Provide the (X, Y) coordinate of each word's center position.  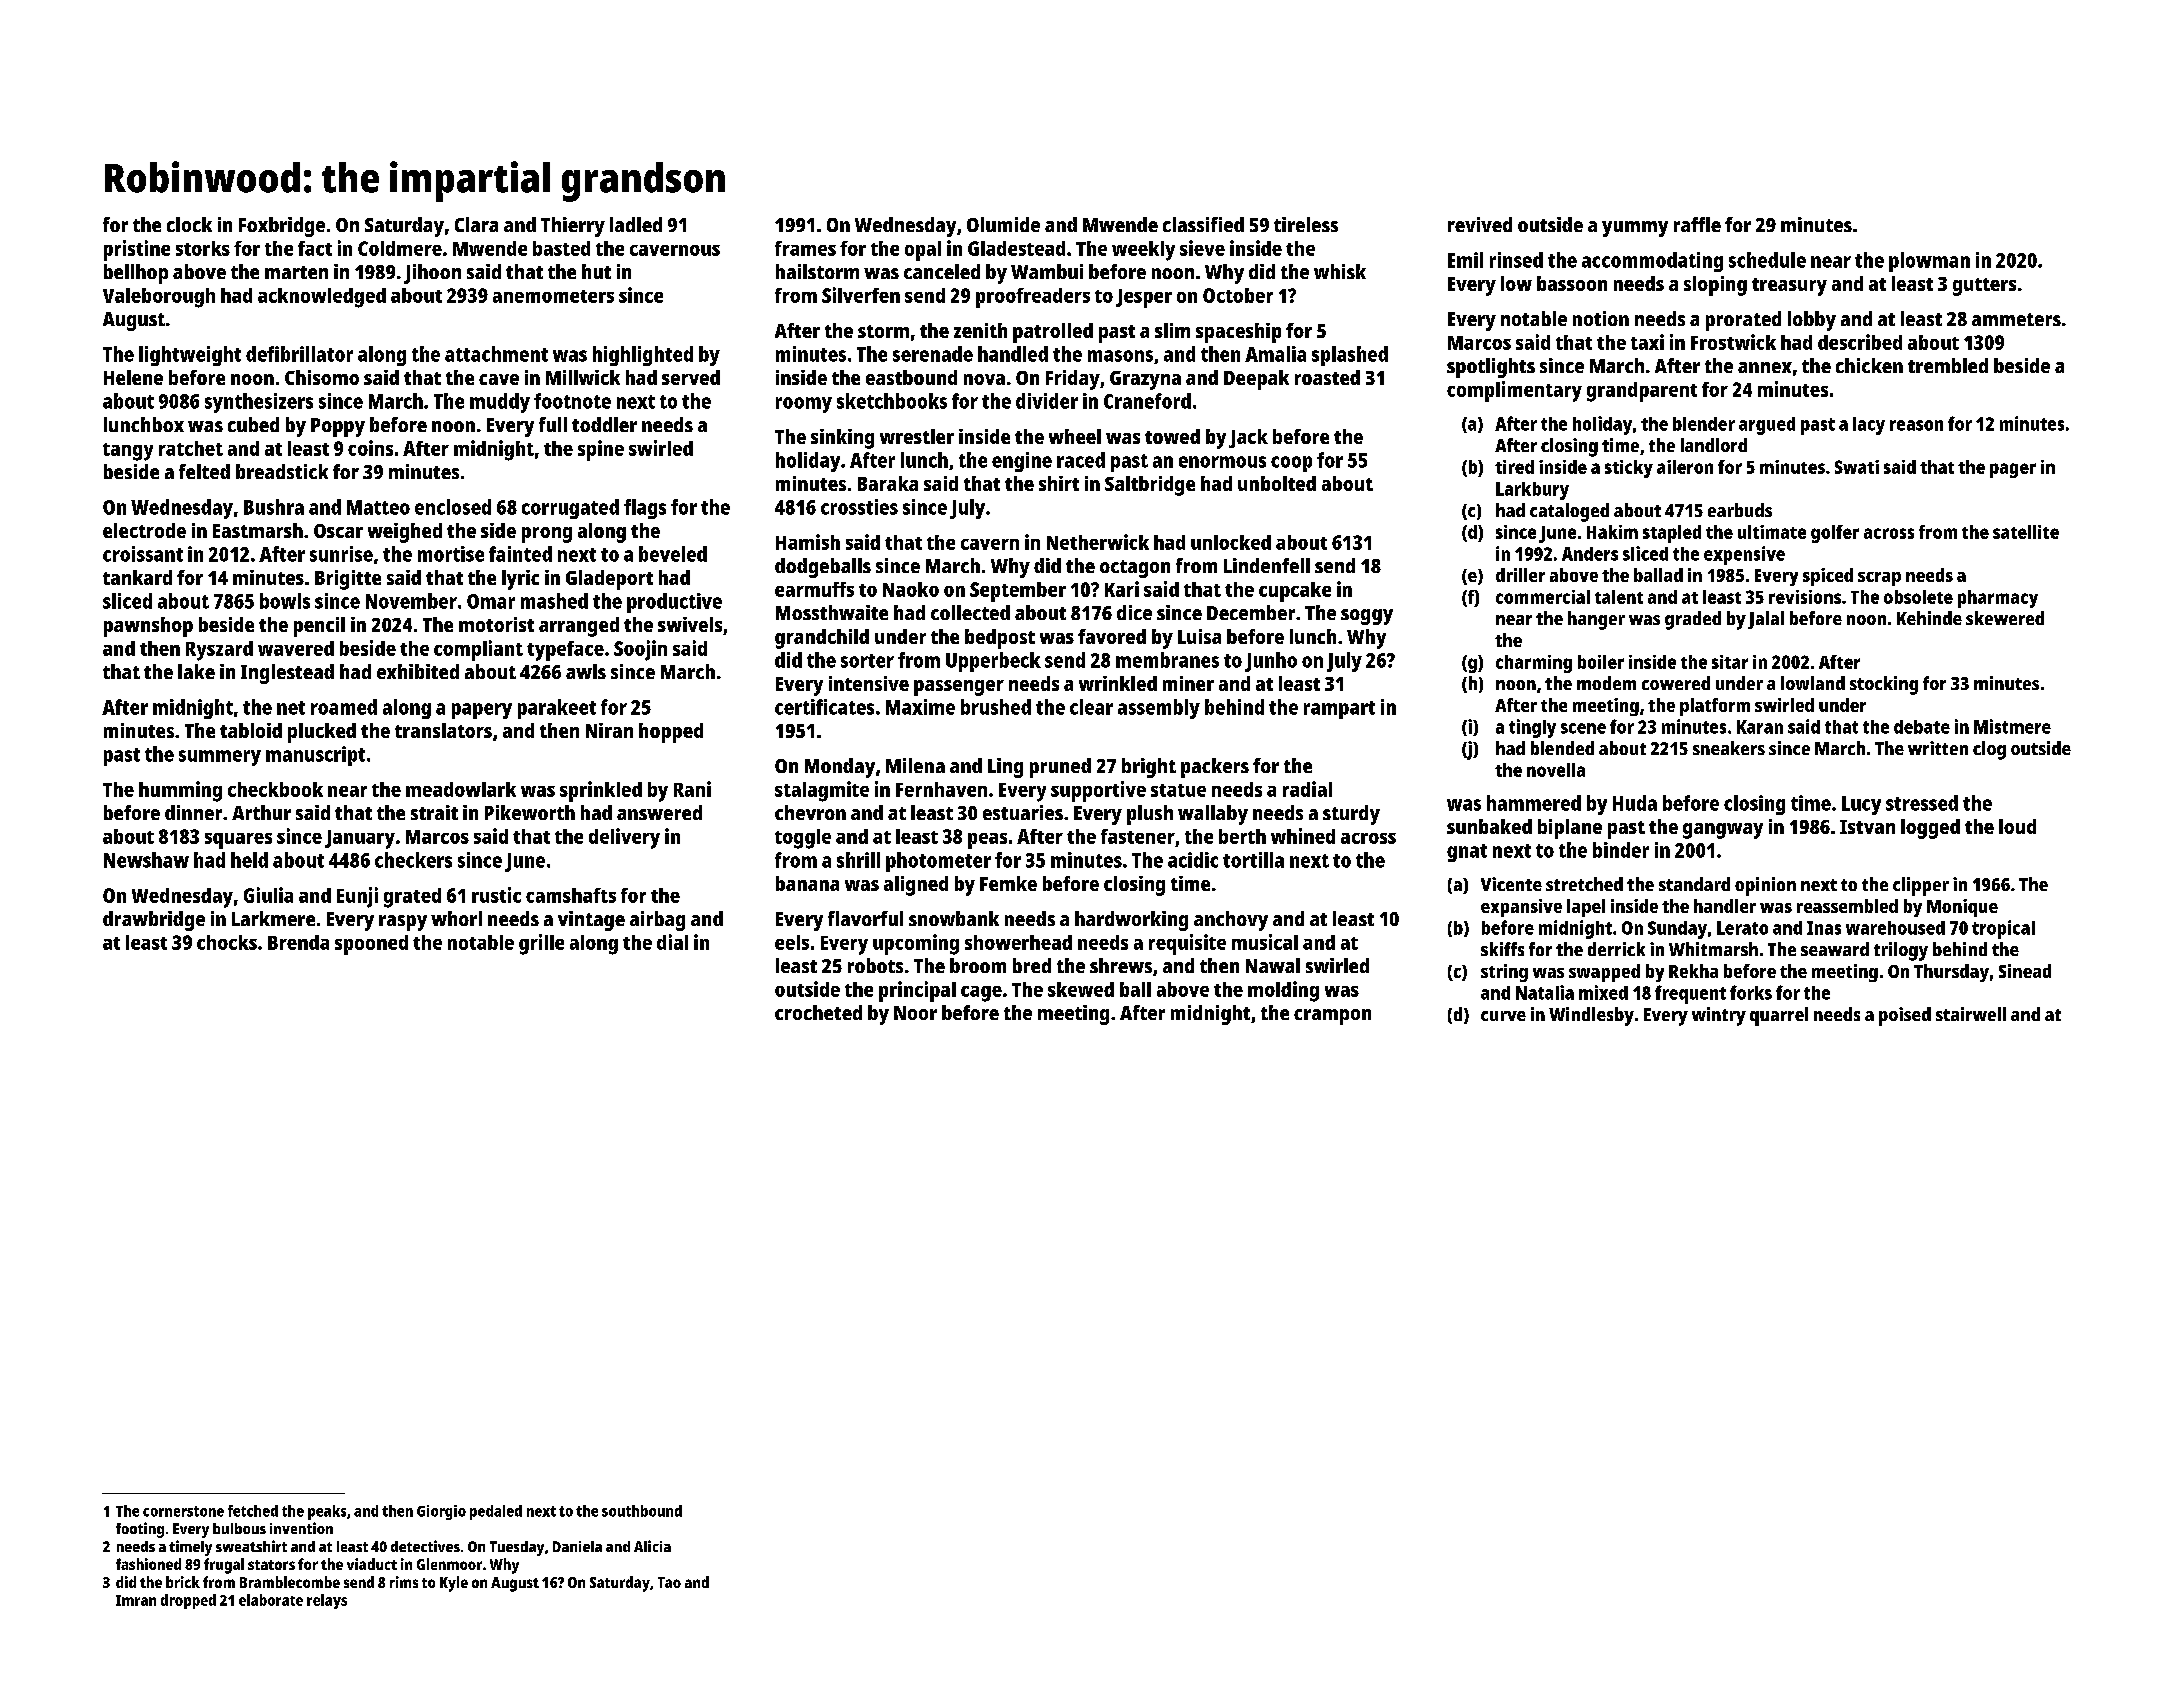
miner (1188, 683)
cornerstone (183, 1511)
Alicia (652, 1546)
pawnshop (148, 627)
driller (1520, 575)
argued (1767, 426)
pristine (137, 250)
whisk (1340, 271)
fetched (253, 1511)
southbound (642, 1511)
